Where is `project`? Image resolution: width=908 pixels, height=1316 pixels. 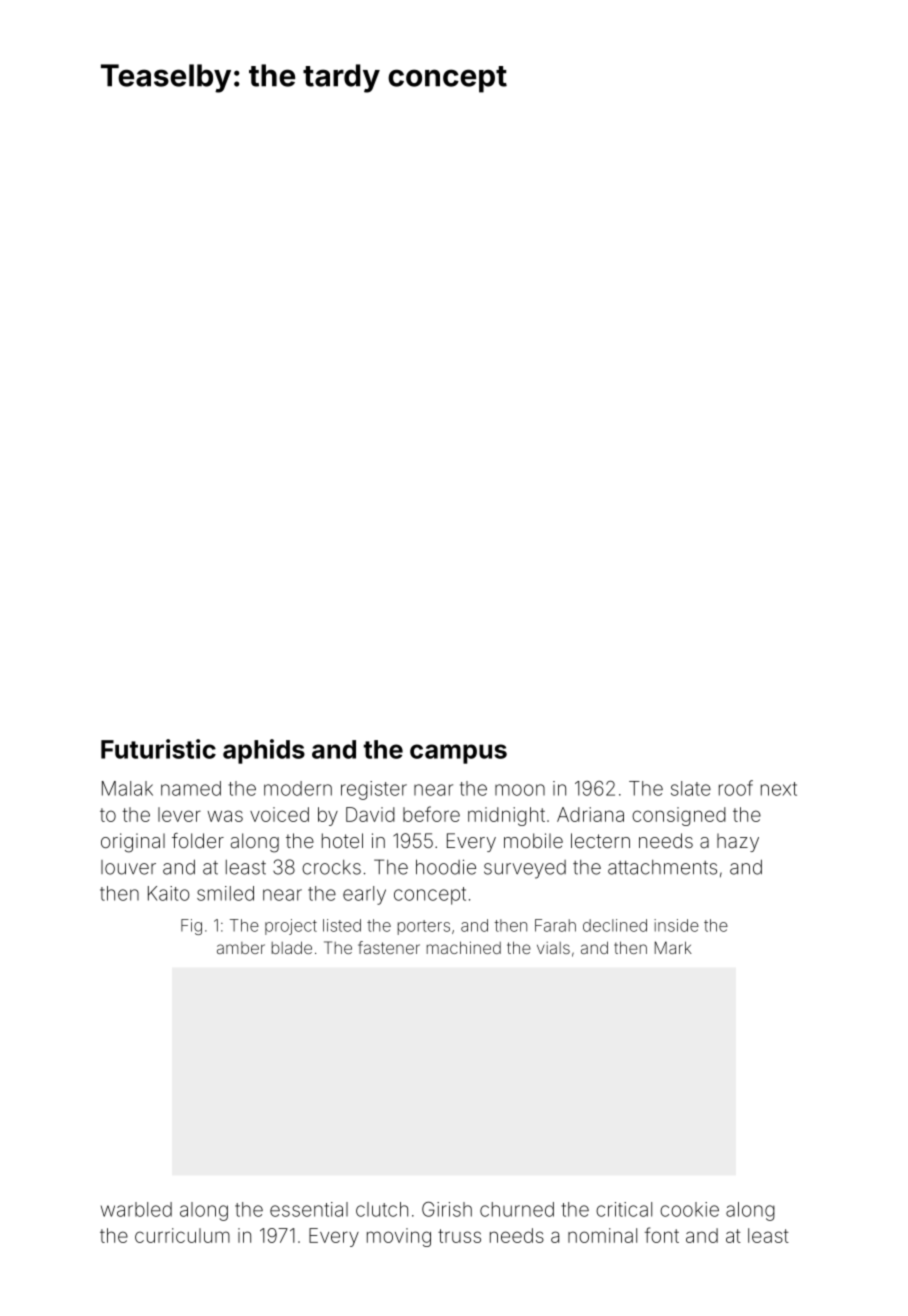 project is located at coordinates (291, 927).
